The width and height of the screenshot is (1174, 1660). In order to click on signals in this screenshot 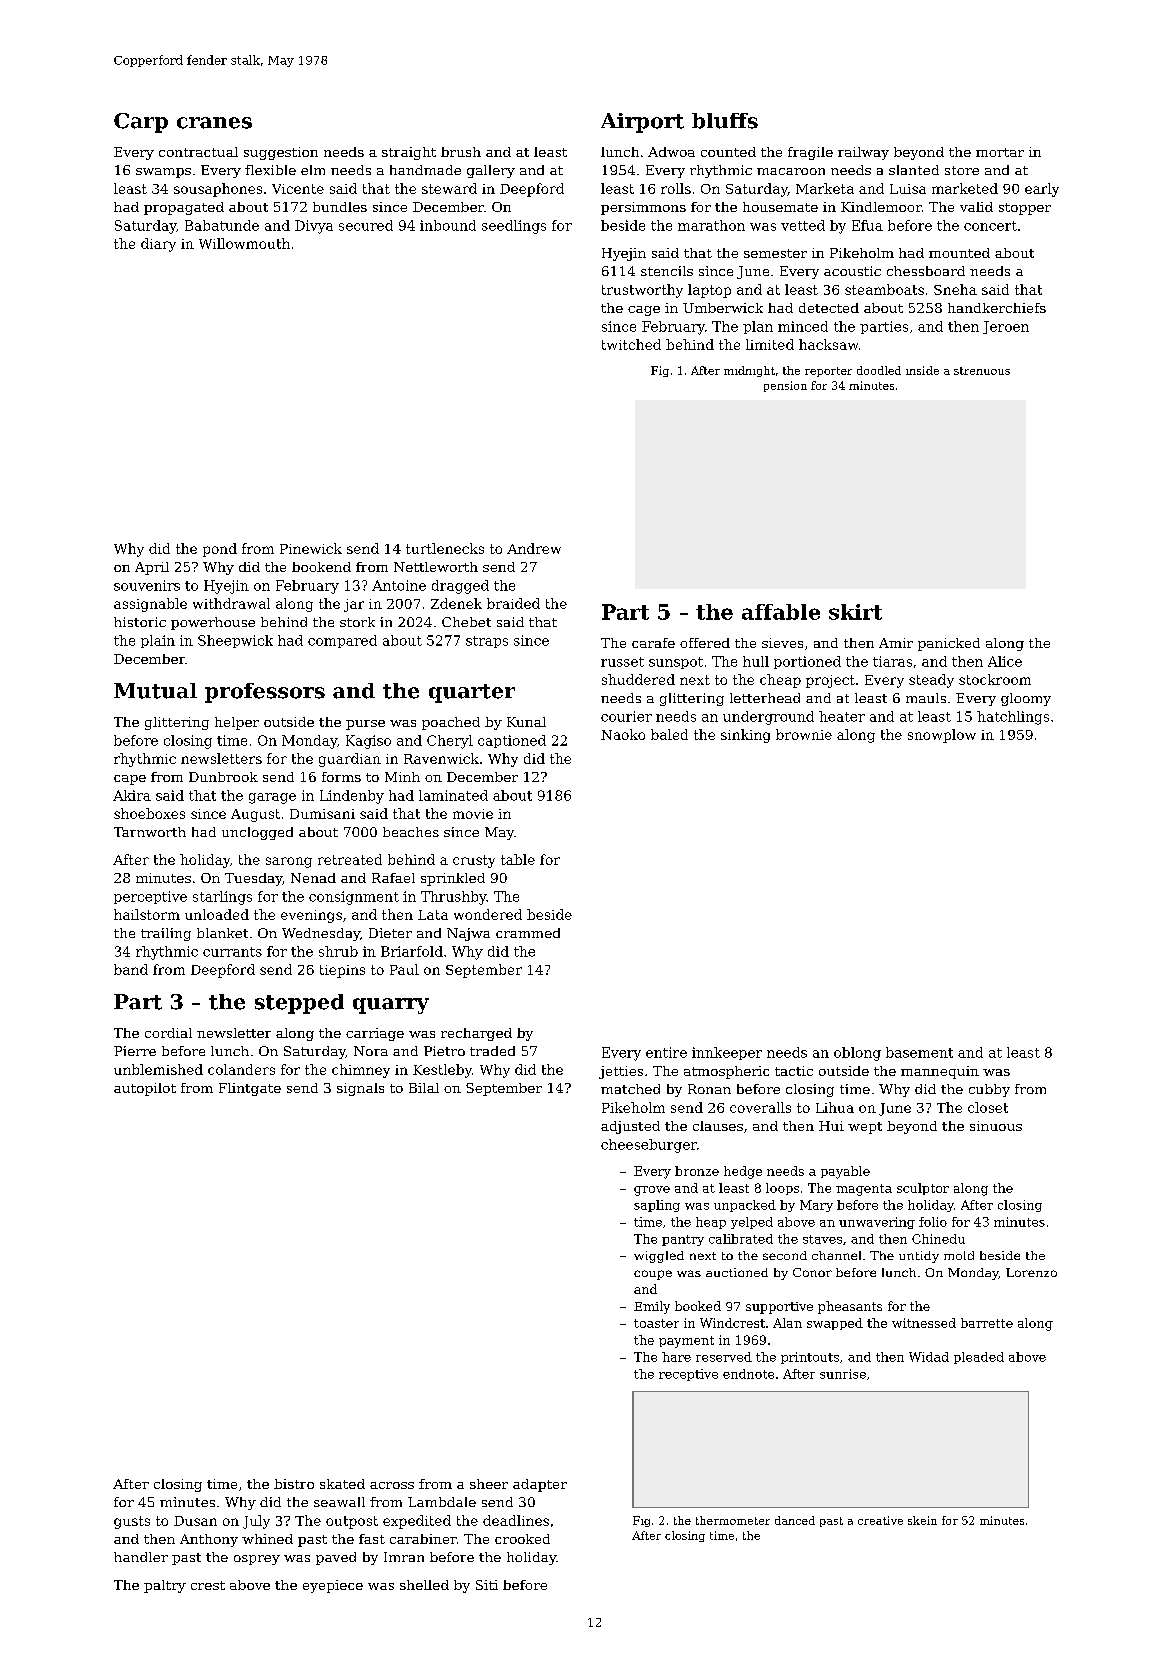, I will do `click(360, 1089)`.
